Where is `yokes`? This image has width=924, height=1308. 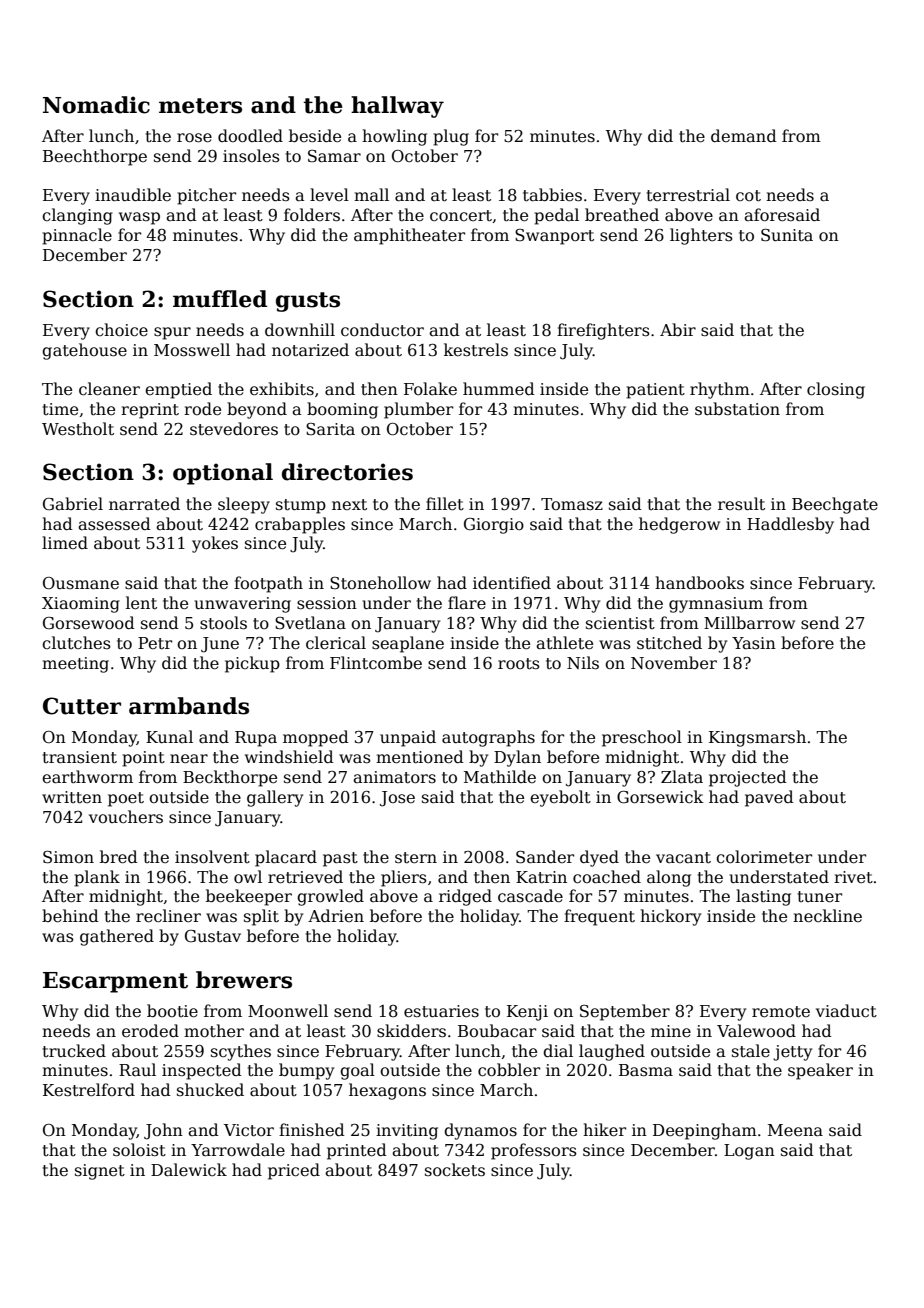
yokes is located at coordinates (215, 544).
